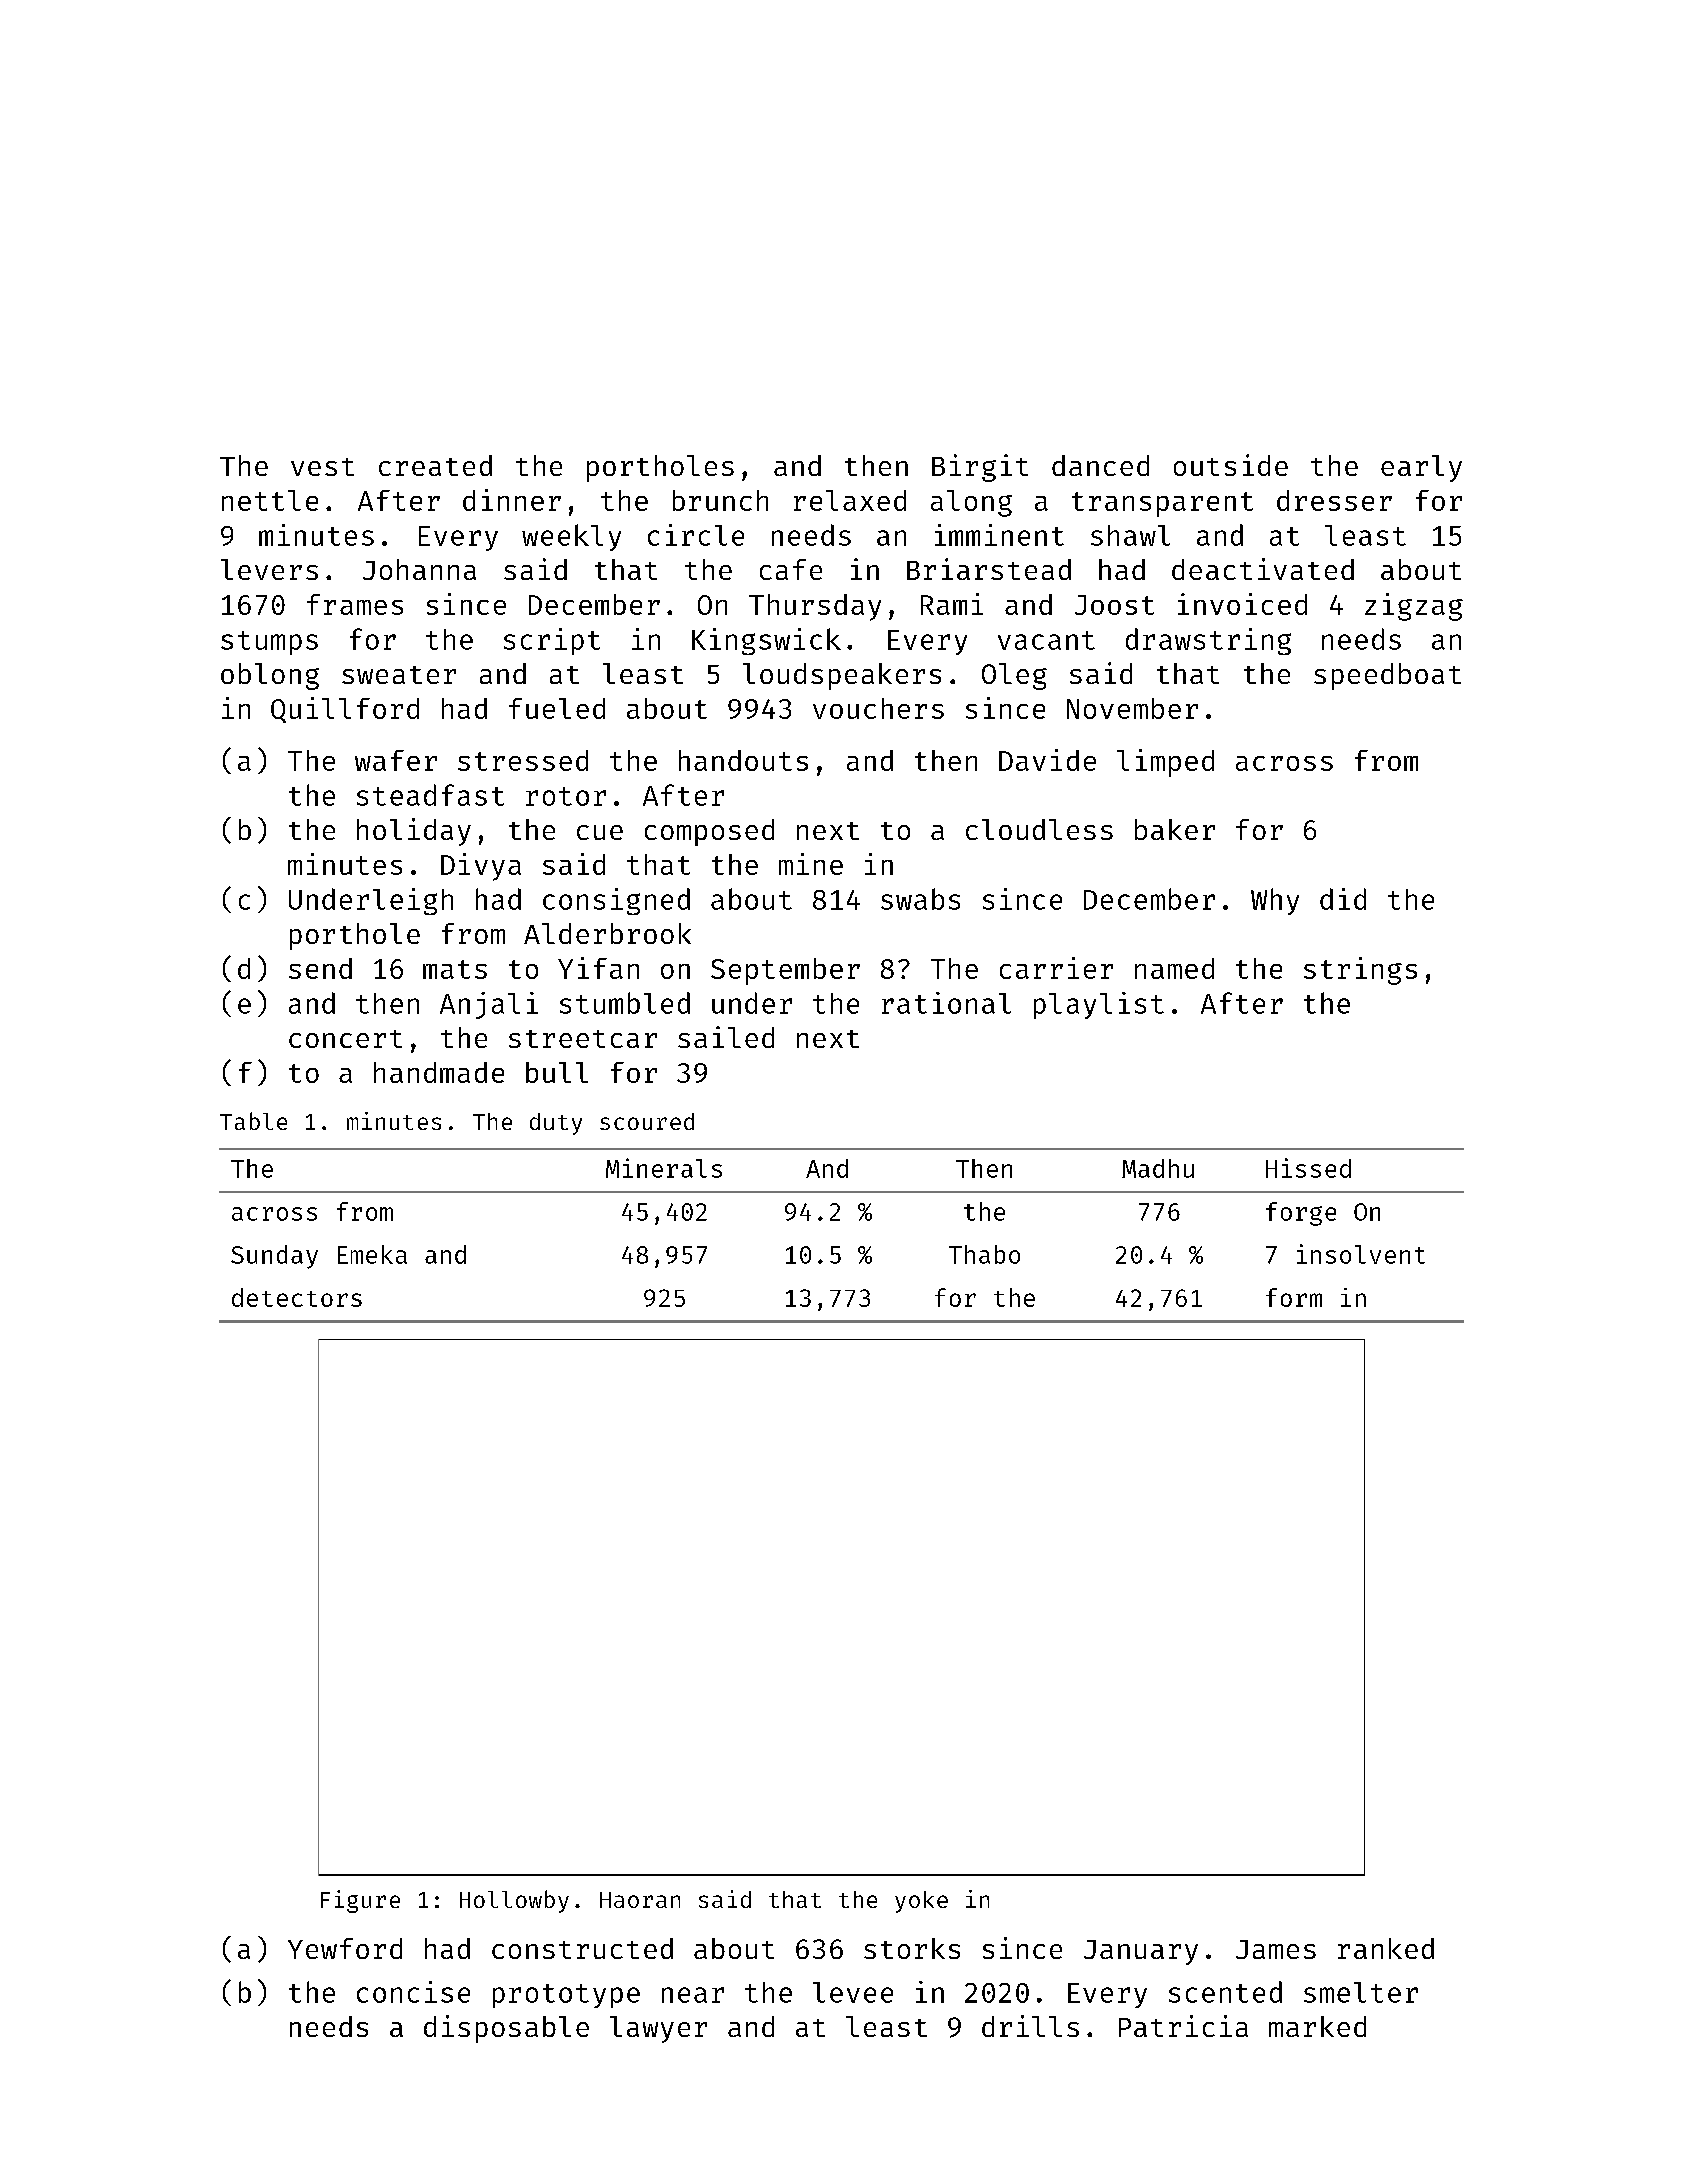 The width and height of the screenshot is (1683, 2178). Describe the element at coordinates (345, 710) in the screenshot. I see `Quillford` at that location.
